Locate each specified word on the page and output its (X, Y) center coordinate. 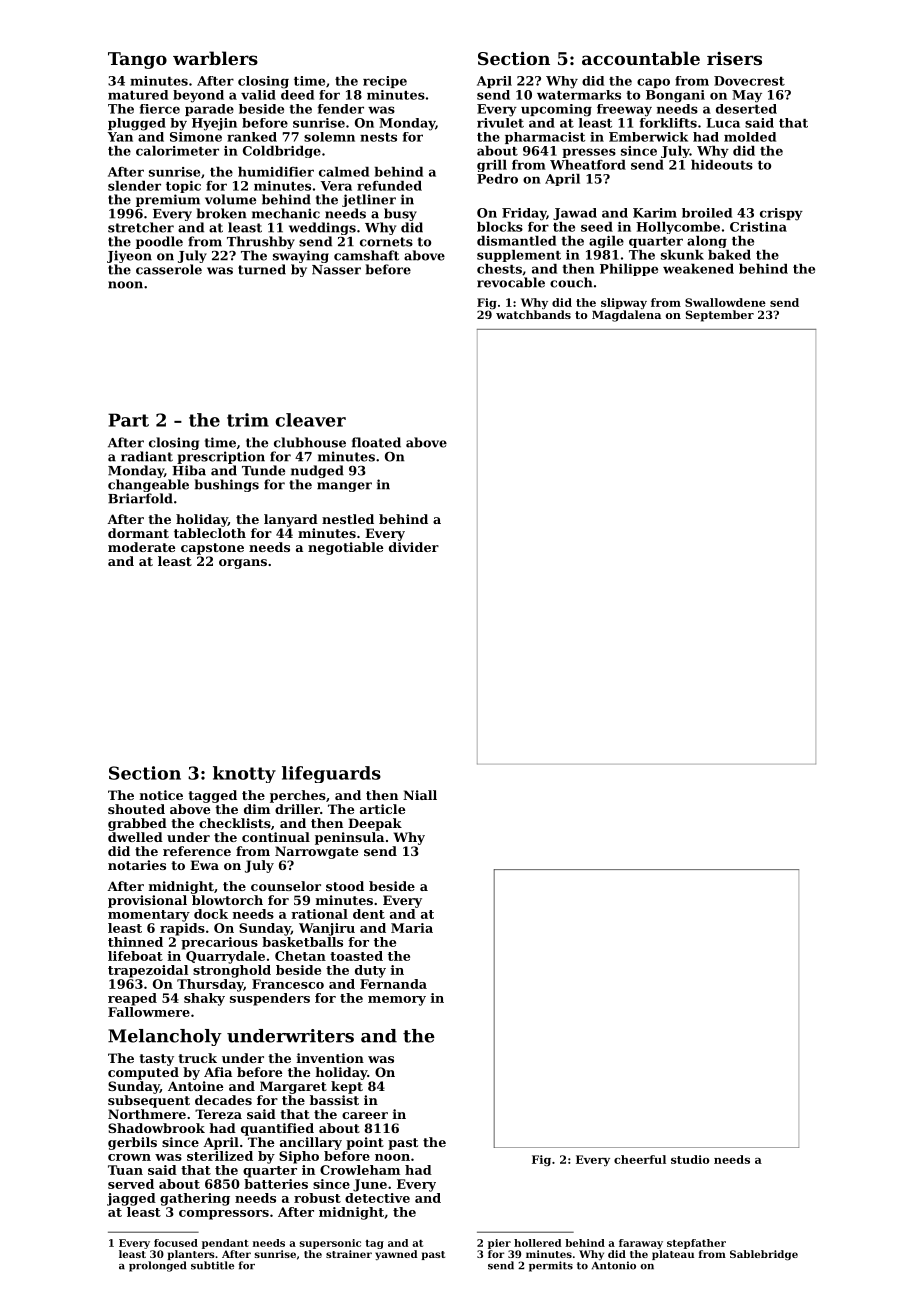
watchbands (533, 314)
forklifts (668, 123)
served (131, 1184)
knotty (244, 774)
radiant (147, 456)
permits (551, 1266)
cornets (386, 242)
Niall (420, 795)
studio (690, 1159)
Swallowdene (725, 302)
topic (183, 187)
